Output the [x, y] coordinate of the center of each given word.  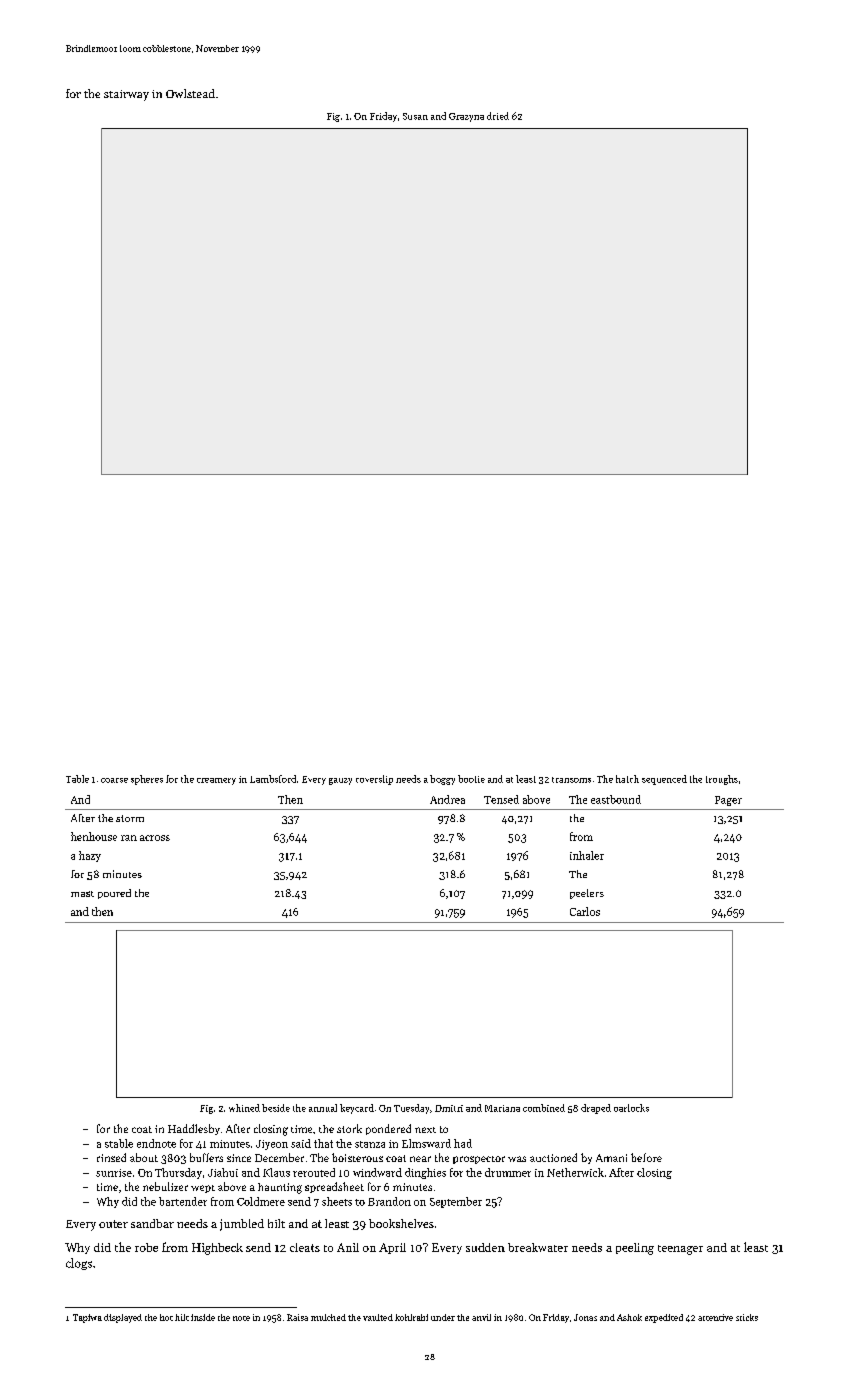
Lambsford [273, 779]
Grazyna [466, 117]
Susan [415, 116]
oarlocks [631, 1108]
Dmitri [449, 1108]
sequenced [664, 780]
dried [498, 116]
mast [82, 894]
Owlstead [190, 93]
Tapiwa [87, 1318]
